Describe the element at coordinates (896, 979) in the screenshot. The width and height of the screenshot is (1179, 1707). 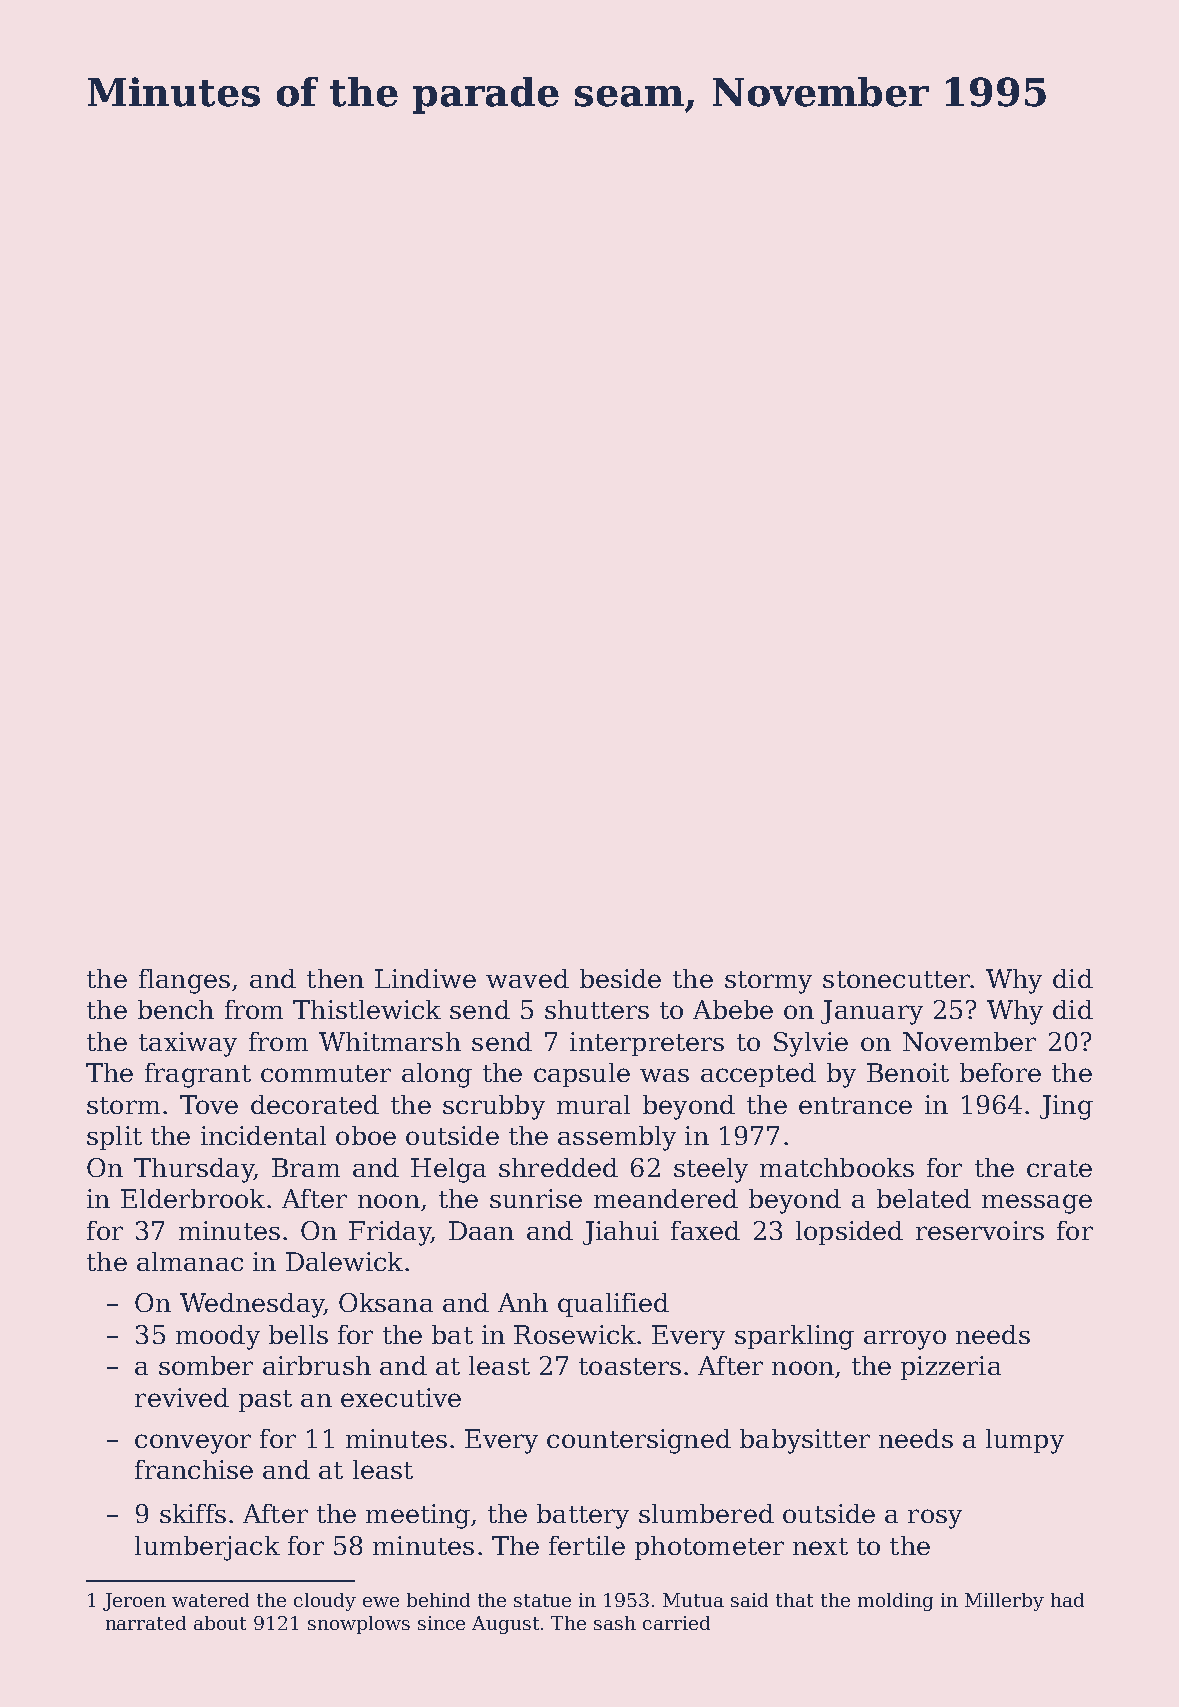
I see `stonecutter` at that location.
